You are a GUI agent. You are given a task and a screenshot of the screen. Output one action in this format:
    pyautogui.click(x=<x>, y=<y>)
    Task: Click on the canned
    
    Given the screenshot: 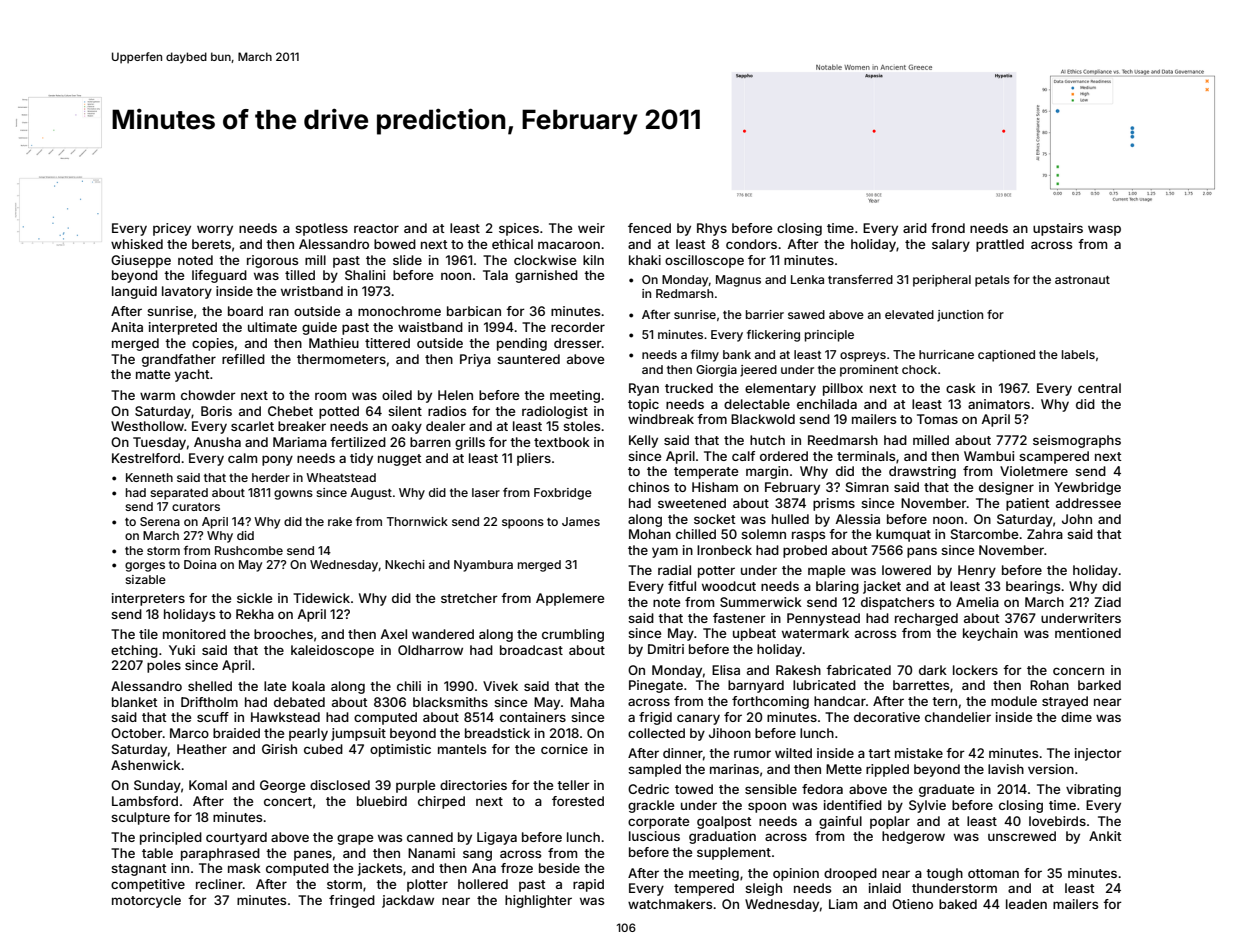 What is the action you would take?
    pyautogui.click(x=430, y=837)
